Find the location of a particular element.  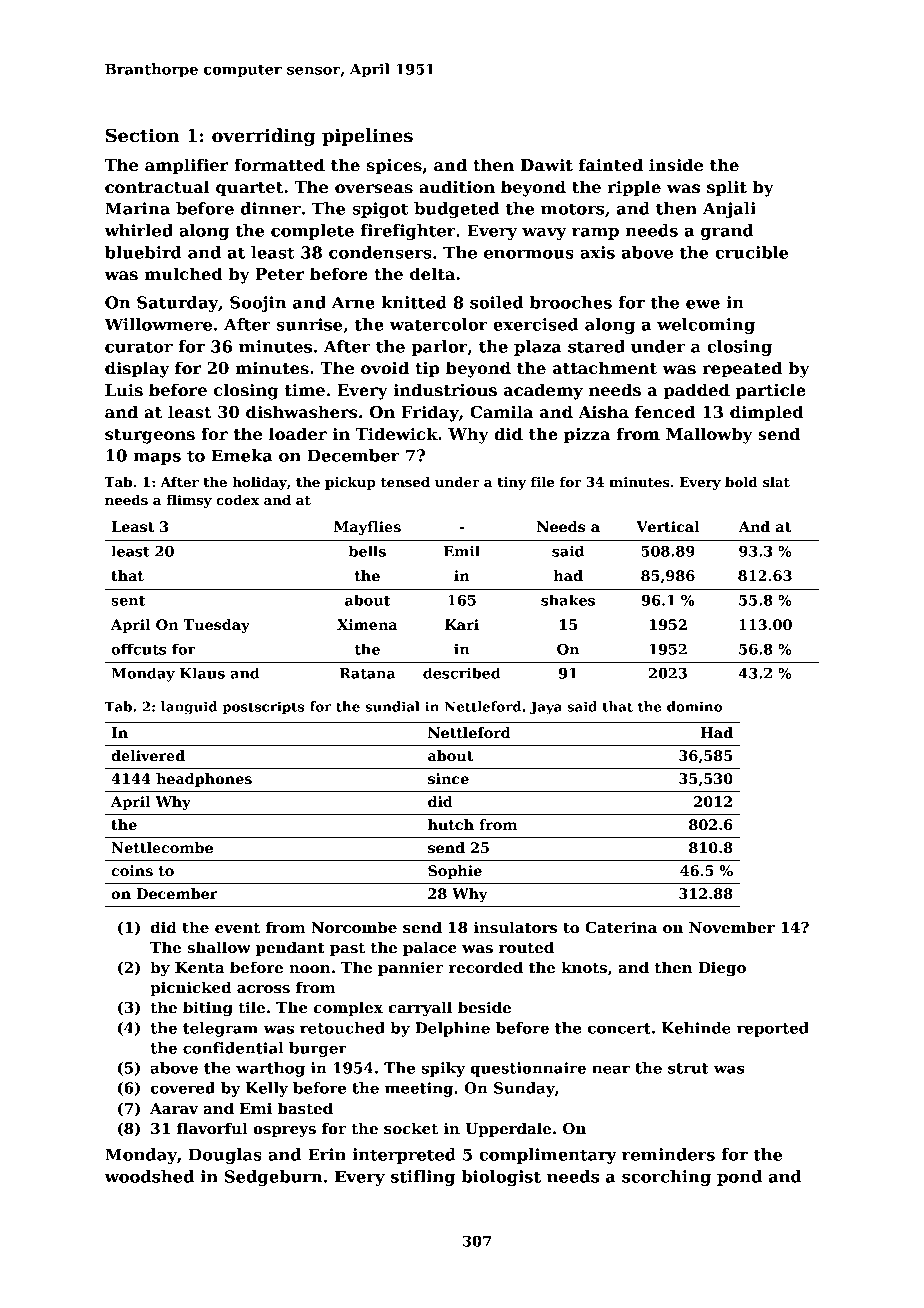

Dawit is located at coordinates (547, 165).
